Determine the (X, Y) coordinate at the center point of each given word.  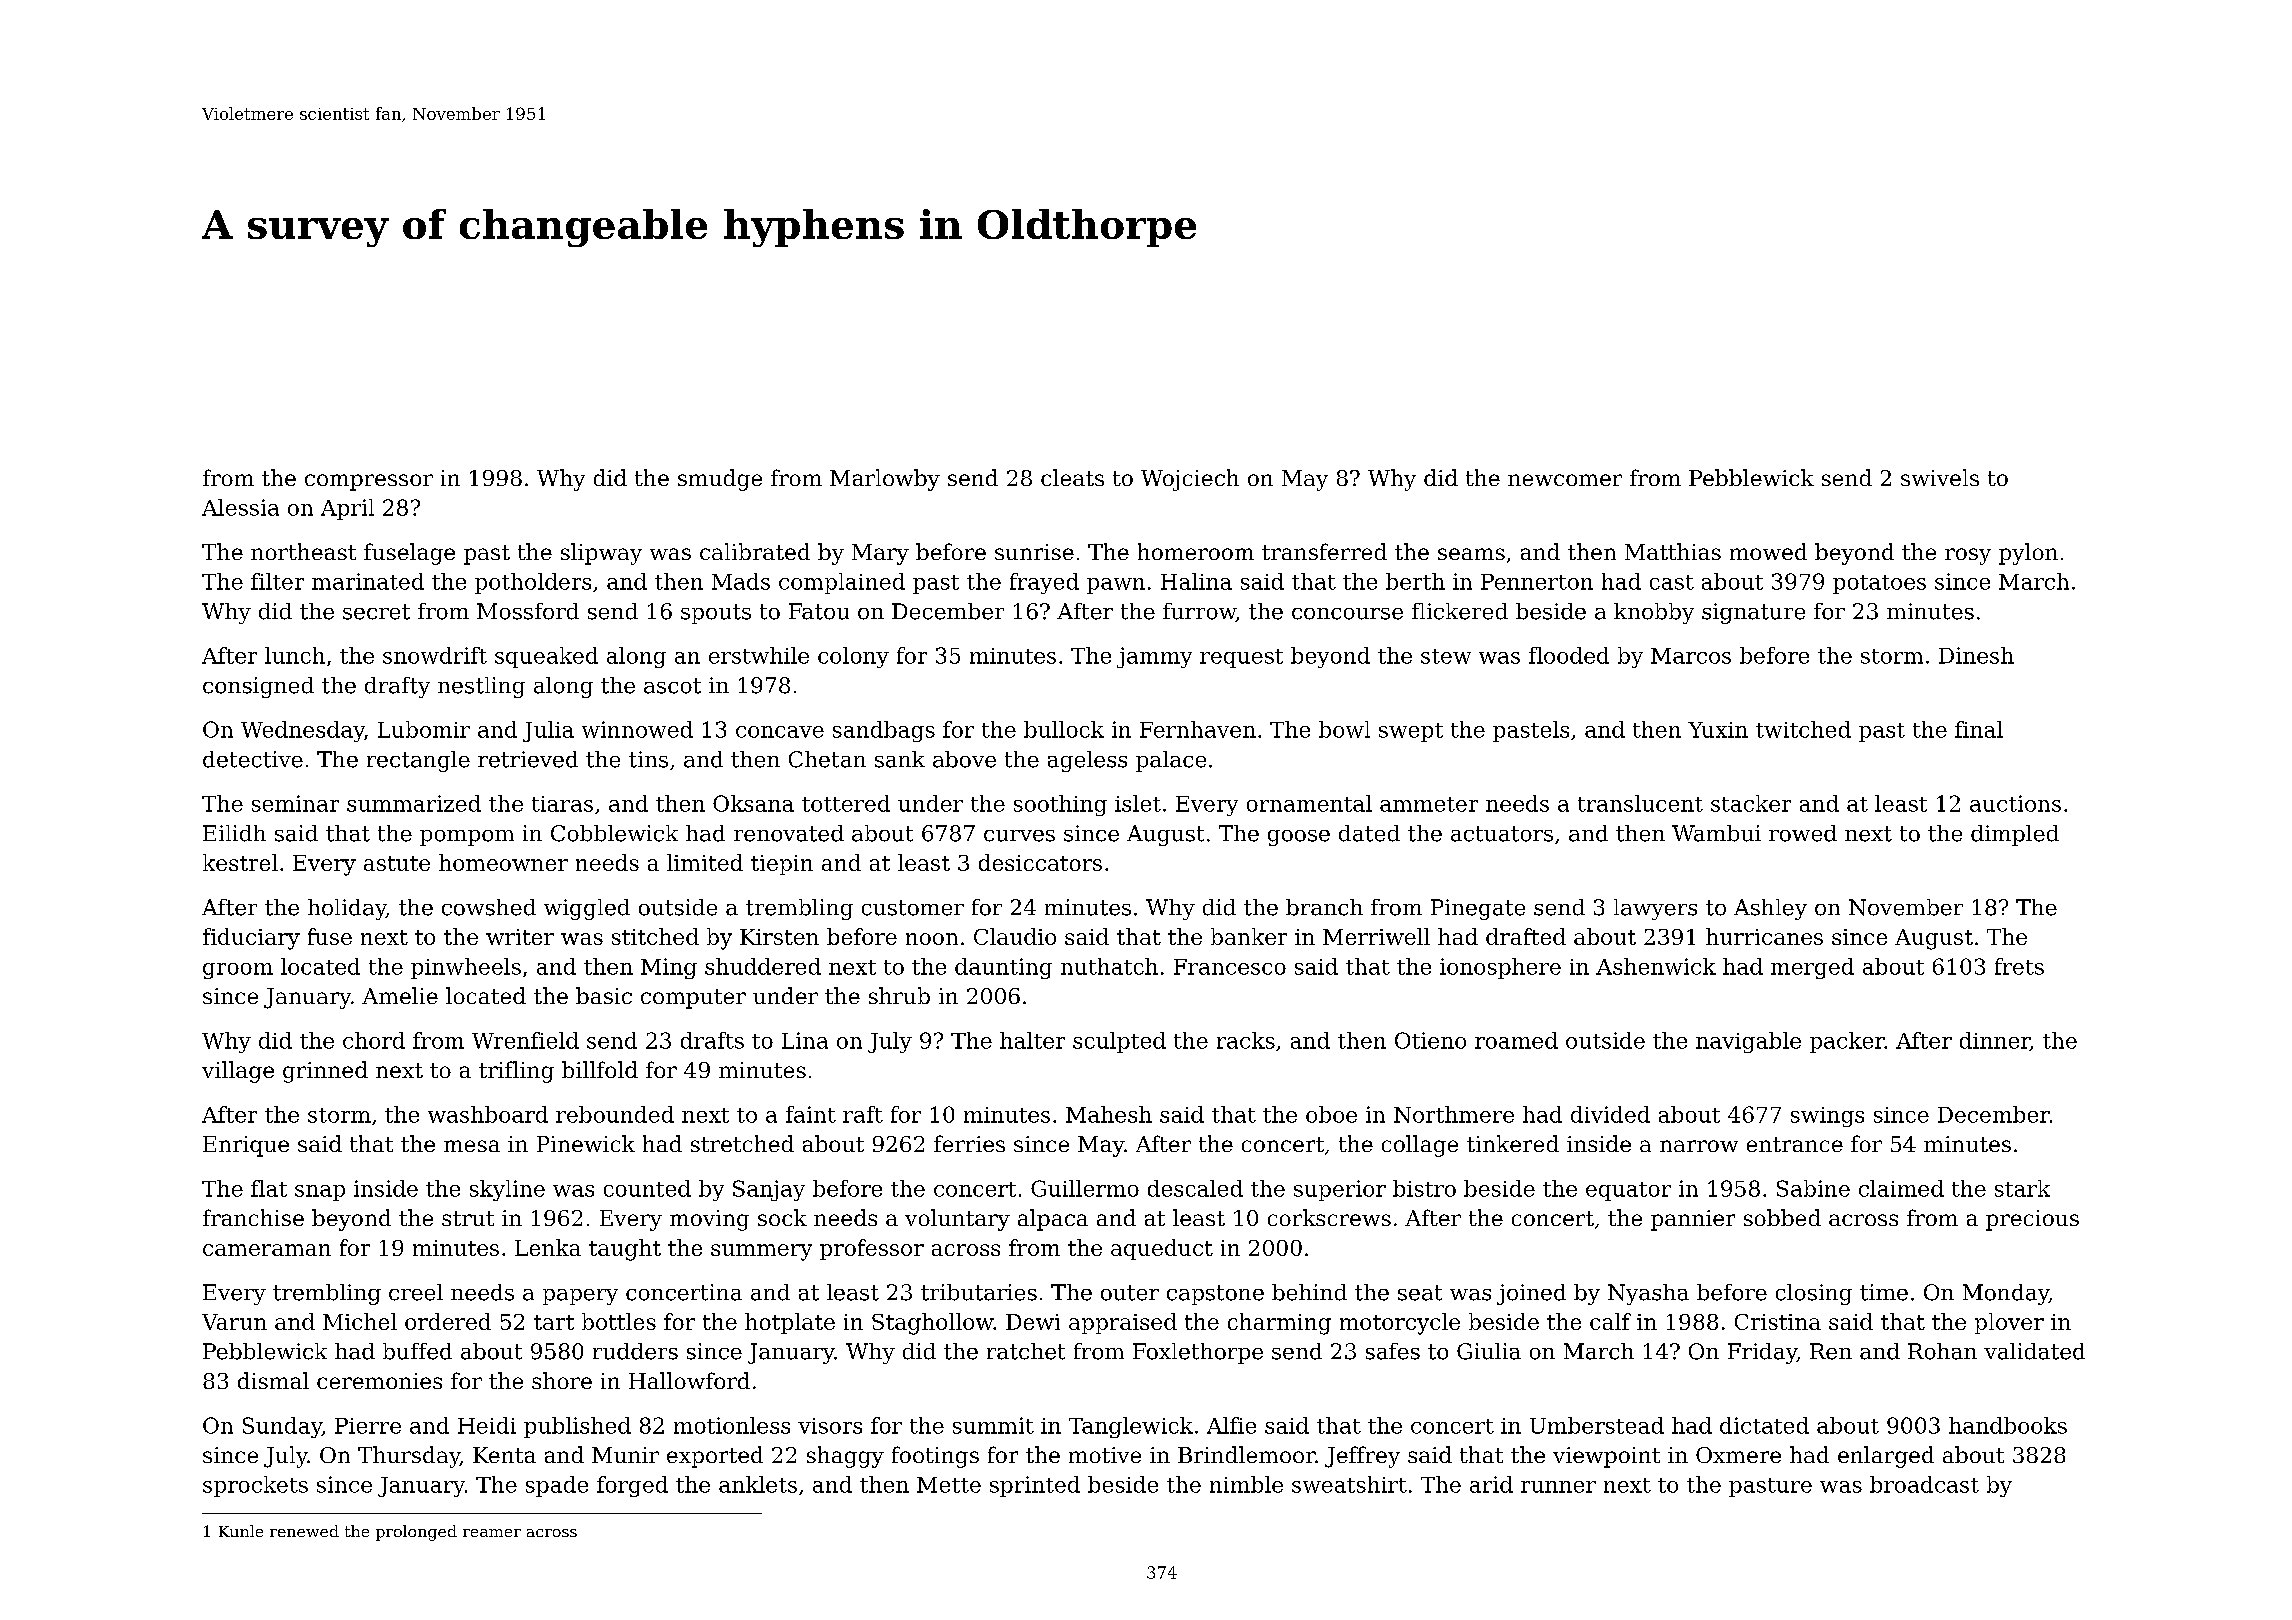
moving (709, 1220)
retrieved (528, 759)
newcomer (1565, 480)
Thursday (409, 1457)
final (1979, 729)
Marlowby (885, 480)
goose (1299, 838)
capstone (1215, 1295)
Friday (1762, 1353)
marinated (368, 581)
